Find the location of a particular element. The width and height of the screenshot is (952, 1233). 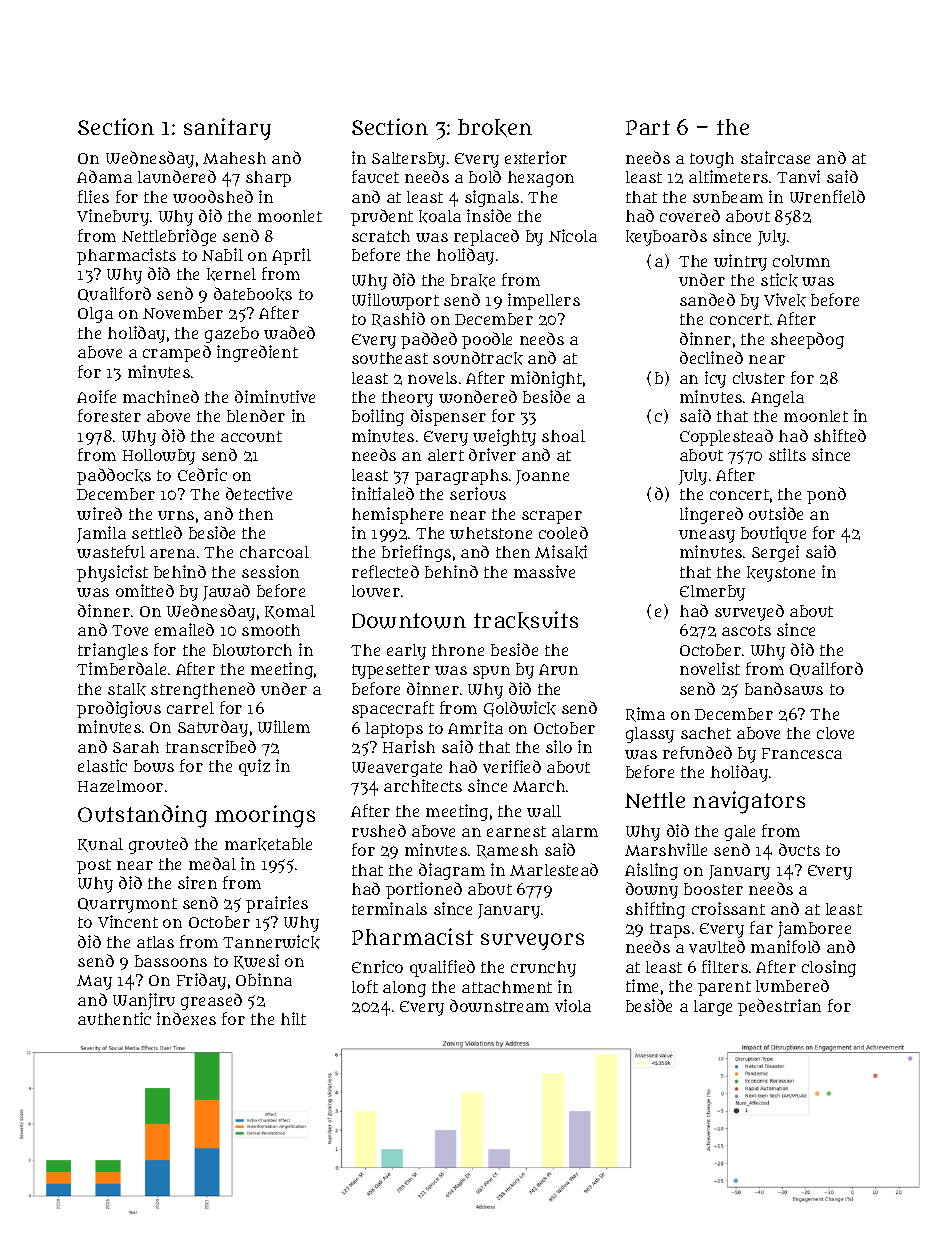

Vincent is located at coordinates (128, 921).
